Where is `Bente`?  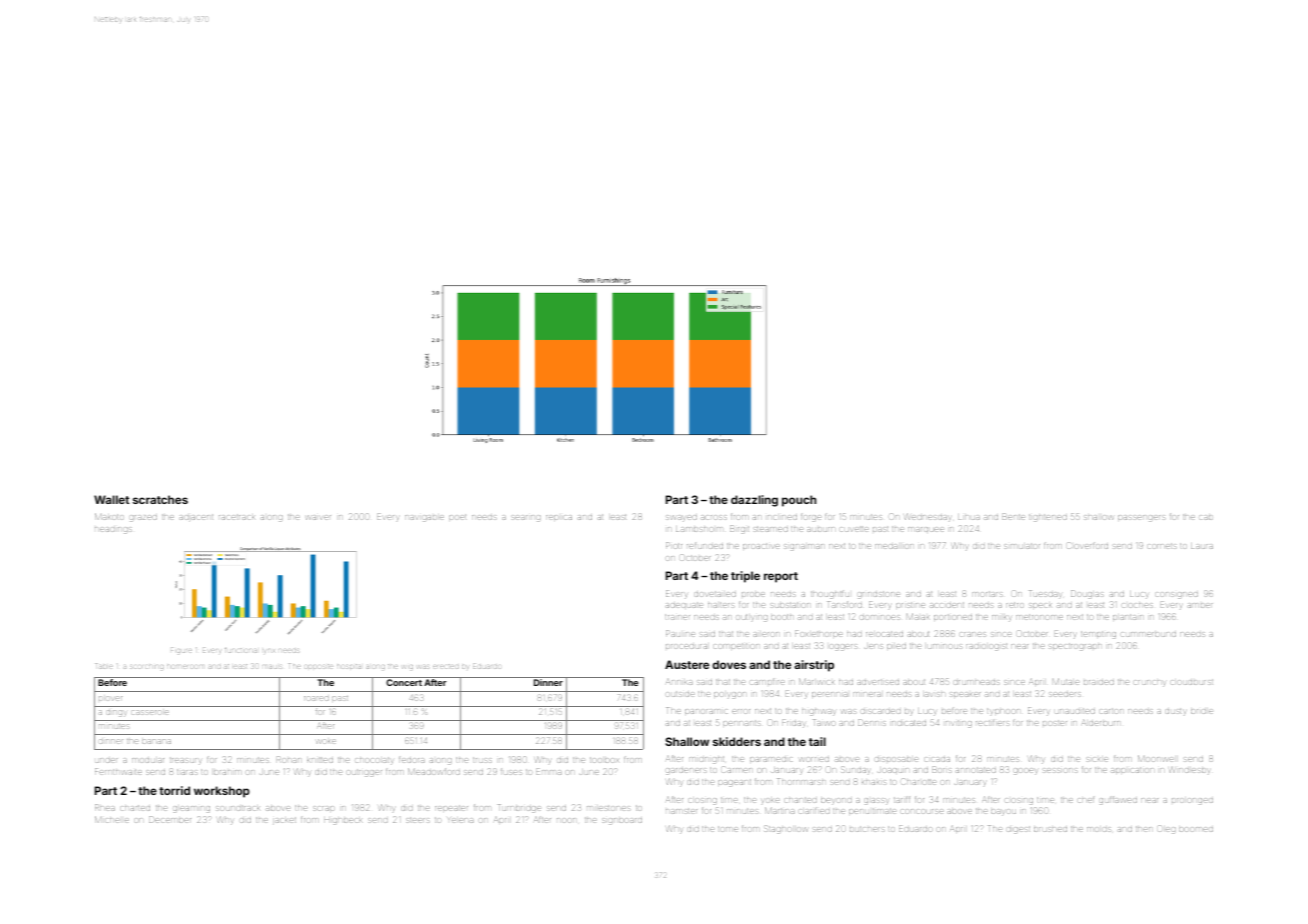
Bente is located at coordinates (1013, 517).
